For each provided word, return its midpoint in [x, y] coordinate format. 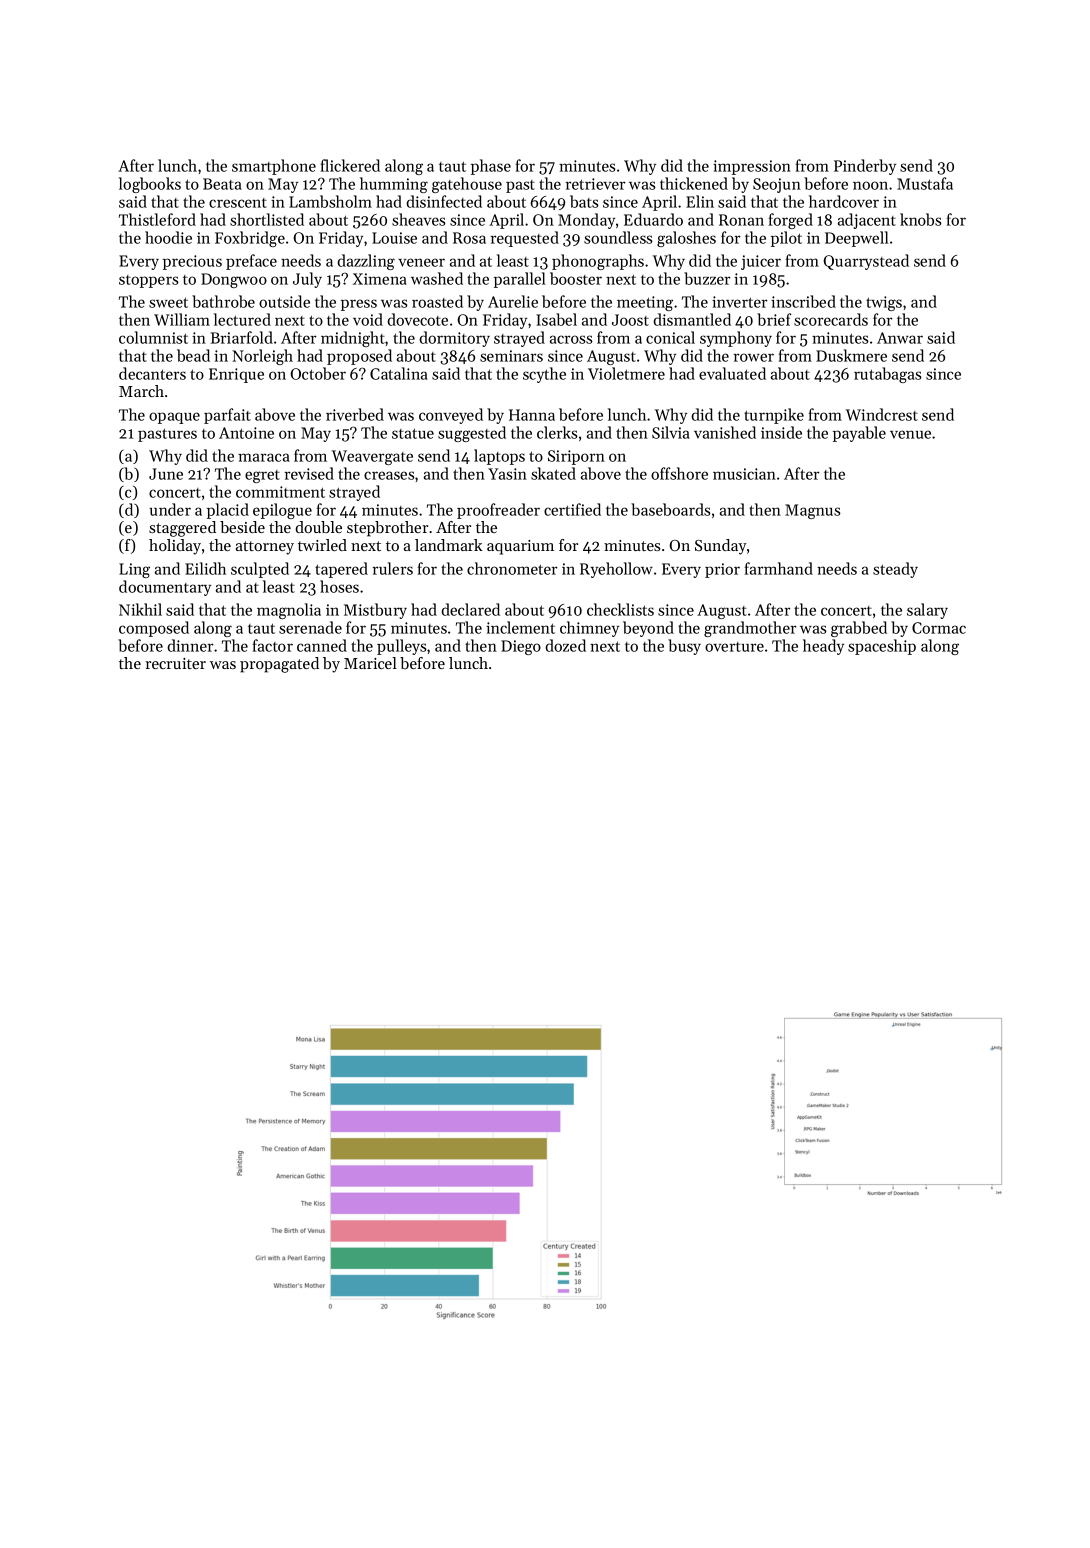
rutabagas [888, 375]
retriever [595, 184]
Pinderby [865, 167]
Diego [521, 647]
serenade [310, 627]
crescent [238, 203]
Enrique [236, 375]
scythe [544, 375]
